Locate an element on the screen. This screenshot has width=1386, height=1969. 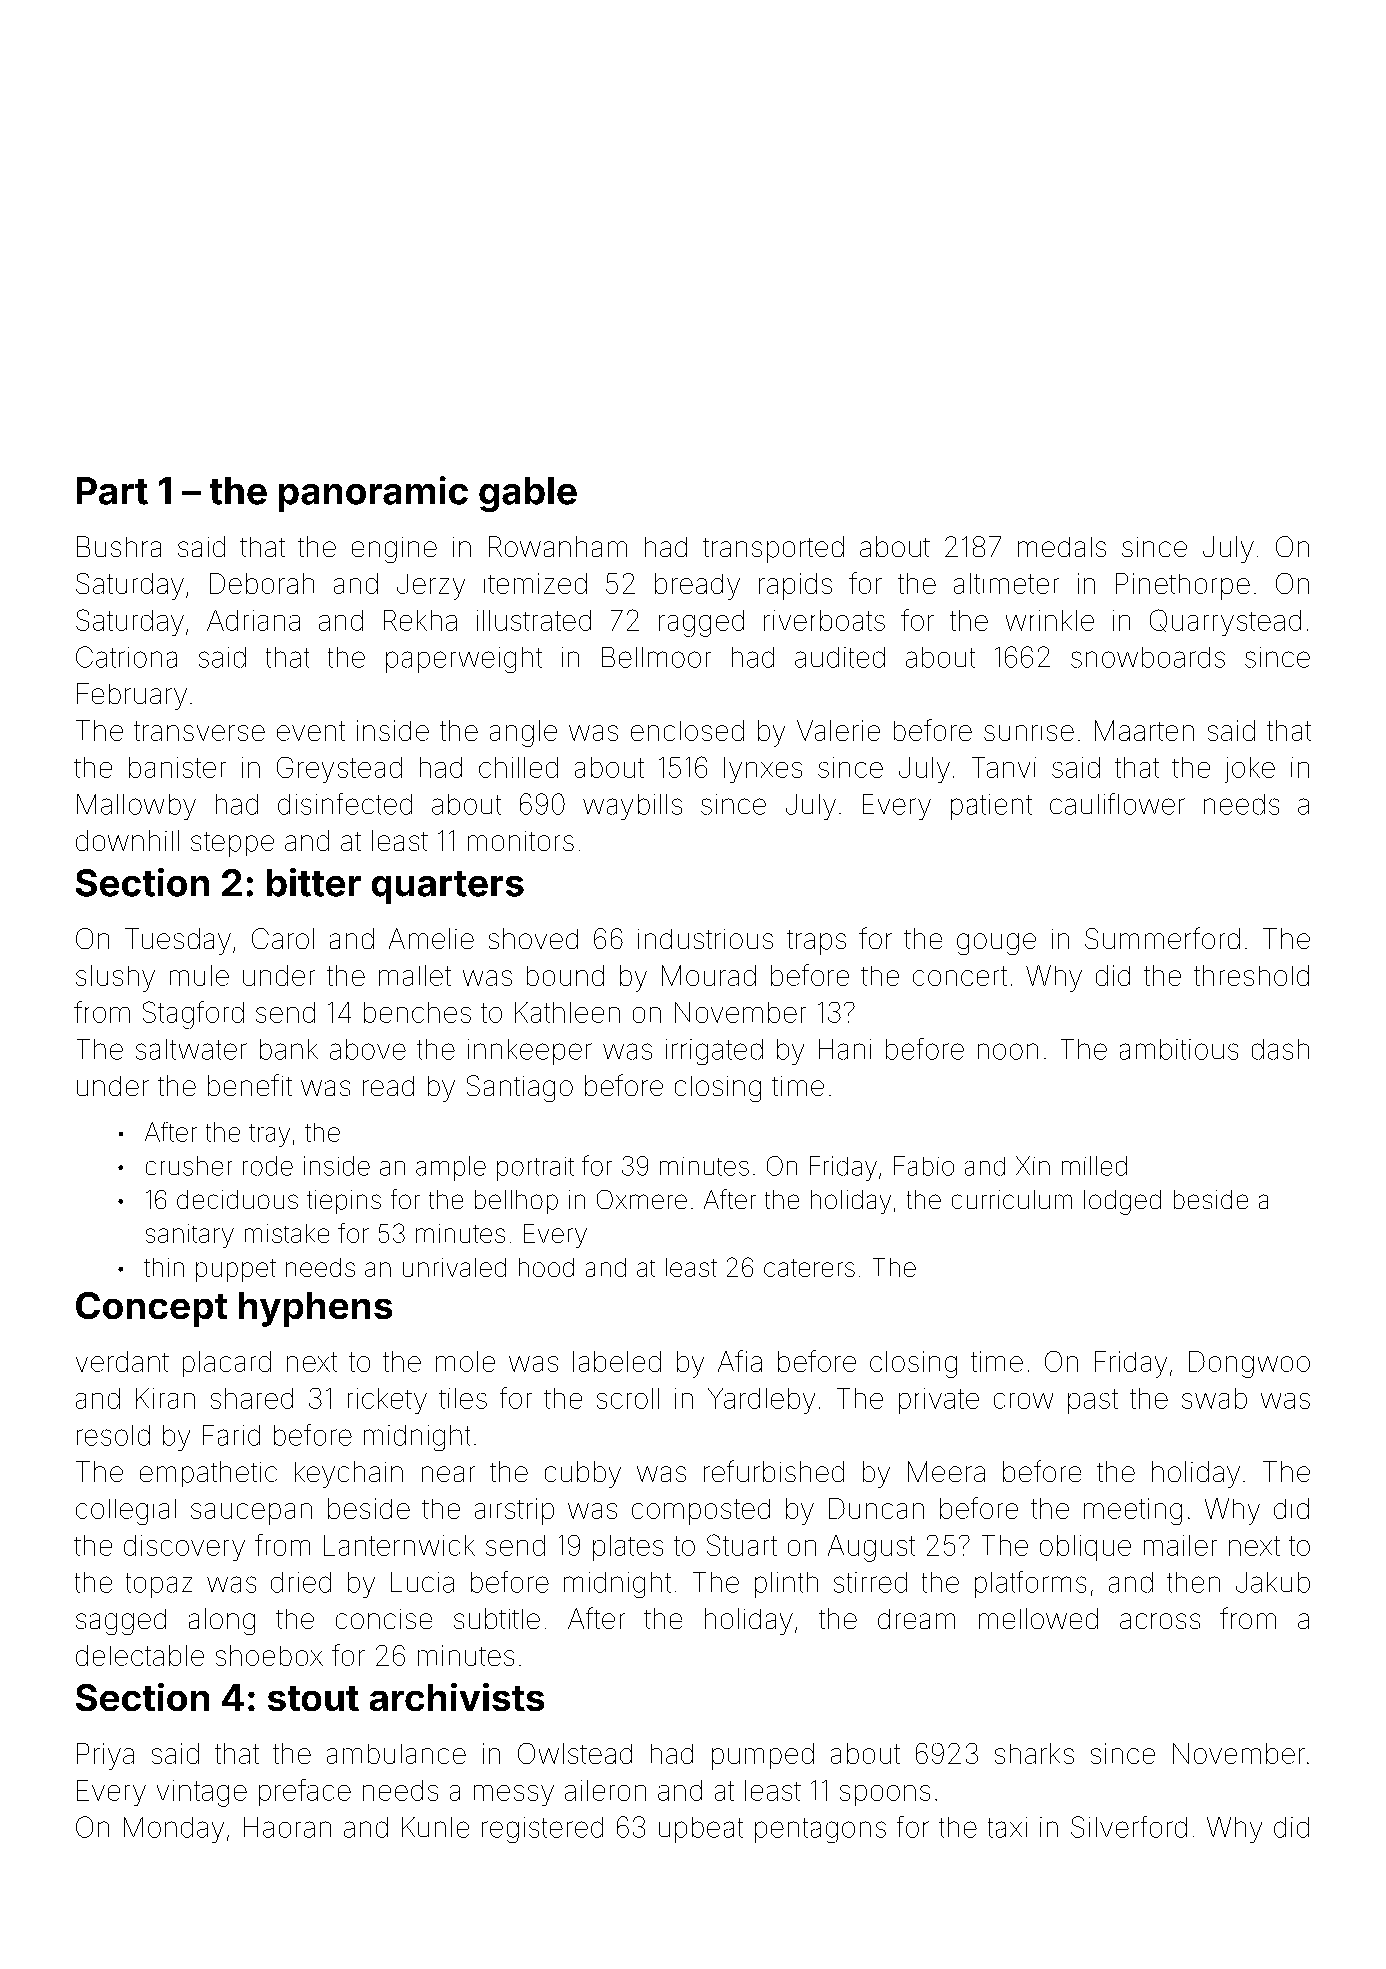
sagged is located at coordinates (121, 1622).
